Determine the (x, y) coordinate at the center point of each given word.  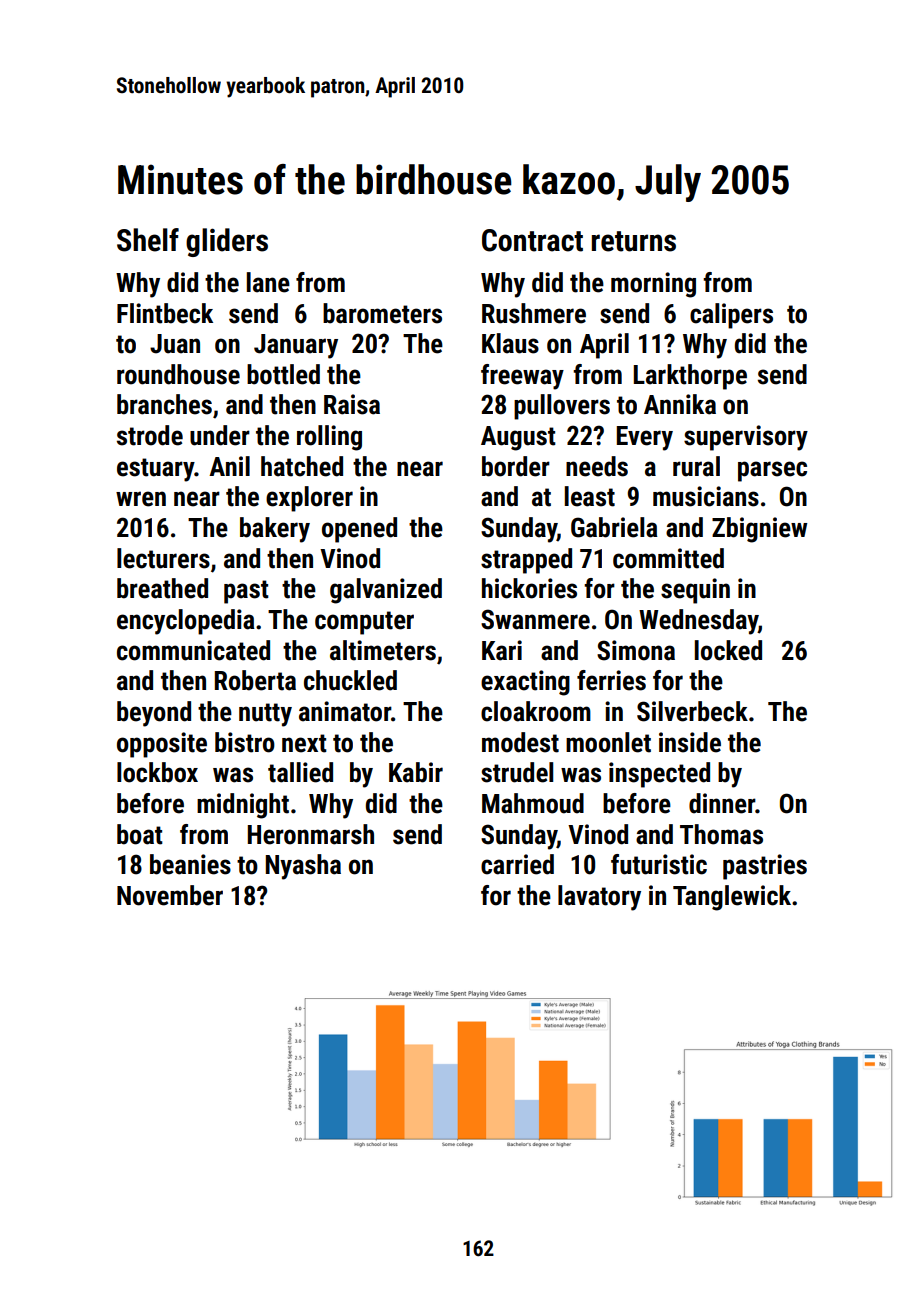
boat (140, 834)
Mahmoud (533, 803)
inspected (659, 775)
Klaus (510, 343)
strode (150, 435)
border (516, 466)
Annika (680, 404)
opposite (162, 745)
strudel (517, 772)
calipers (731, 316)
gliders (227, 242)
